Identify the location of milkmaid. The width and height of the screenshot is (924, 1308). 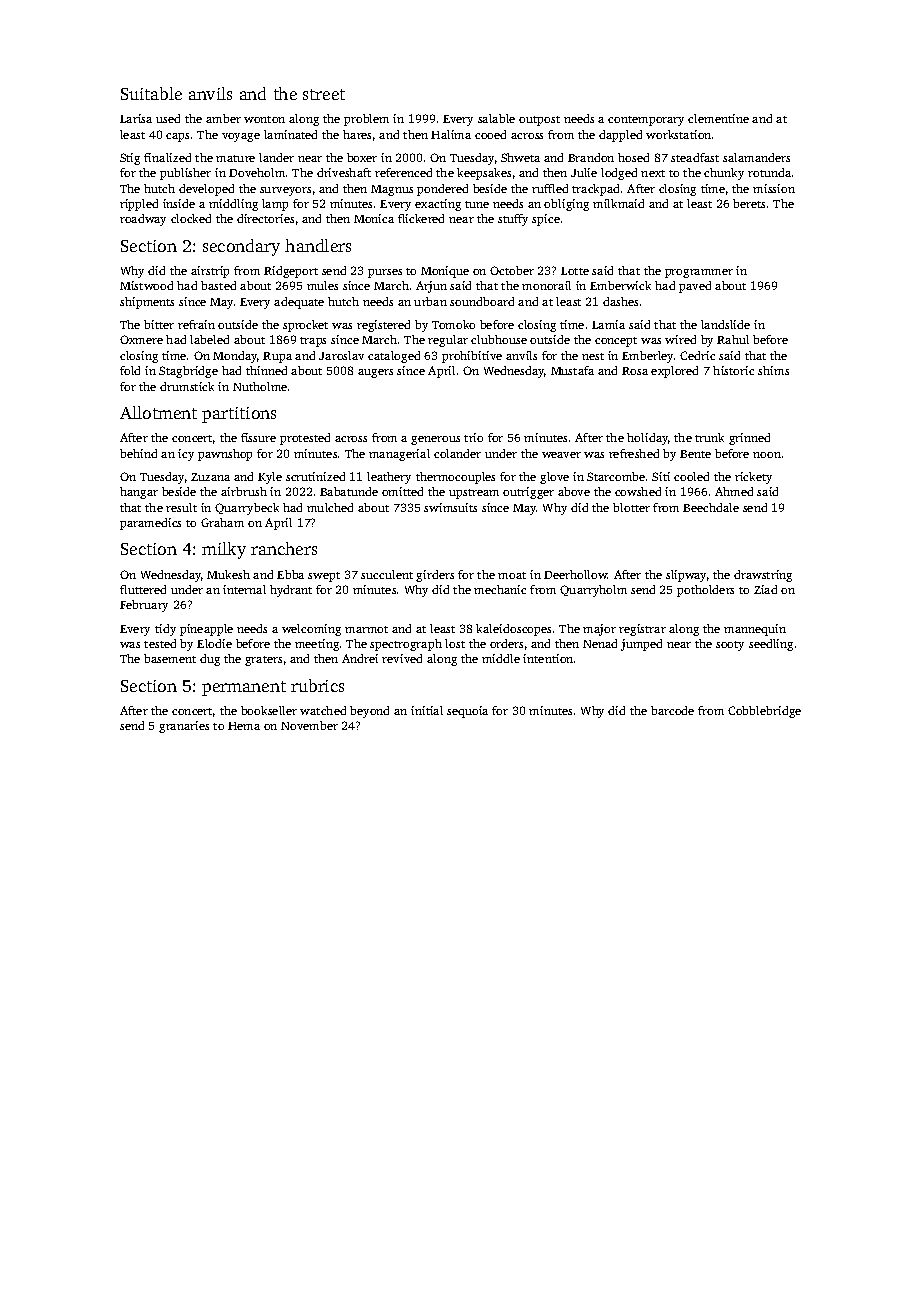
(618, 203).
